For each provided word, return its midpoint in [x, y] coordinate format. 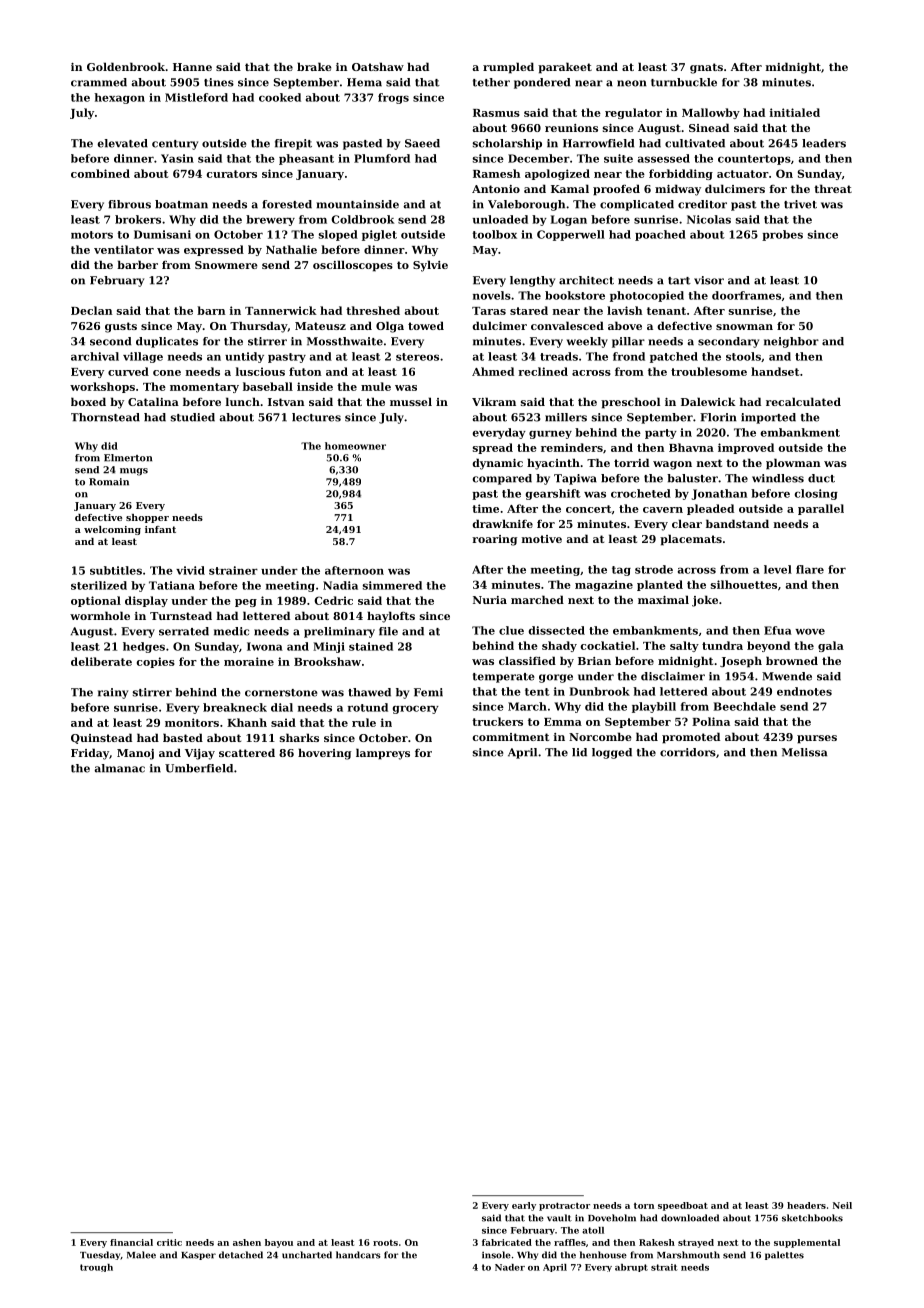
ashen [247, 1242]
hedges [144, 647]
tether [491, 82]
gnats [706, 68]
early [524, 1206]
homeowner [355, 446]
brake [314, 66]
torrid [631, 462]
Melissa [804, 752]
